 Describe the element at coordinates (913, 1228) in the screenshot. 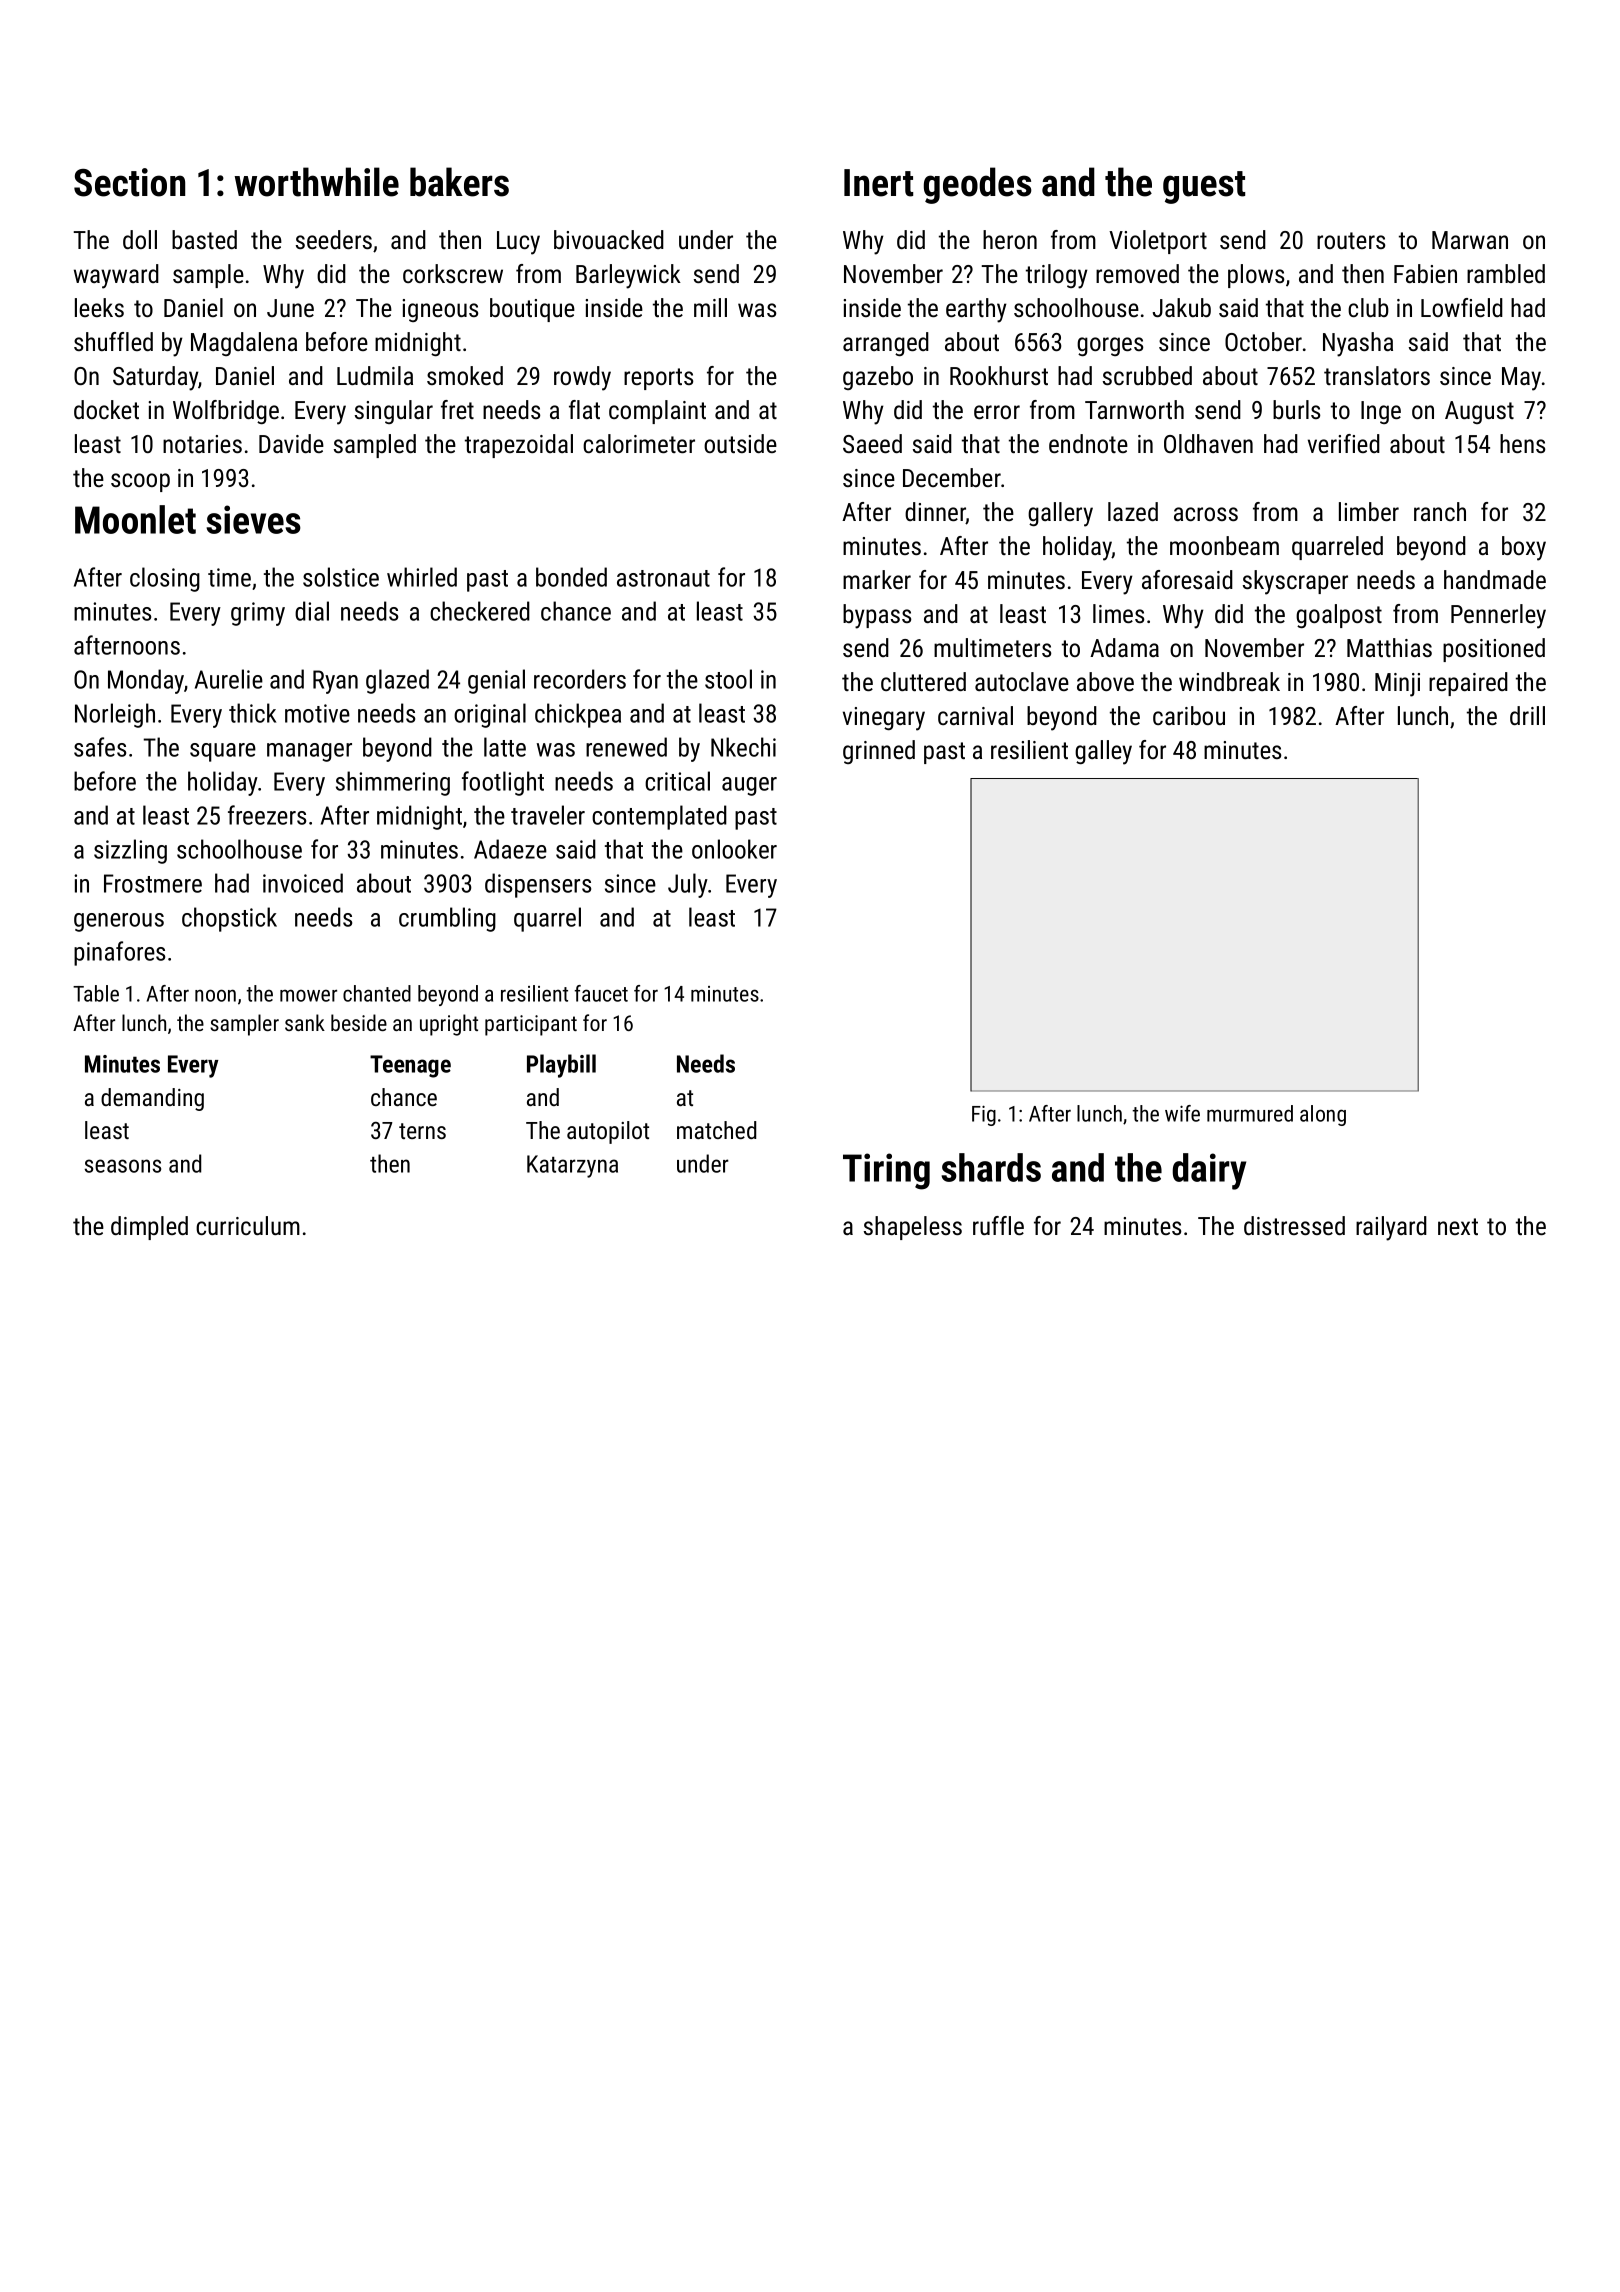

I see `shapeless` at that location.
